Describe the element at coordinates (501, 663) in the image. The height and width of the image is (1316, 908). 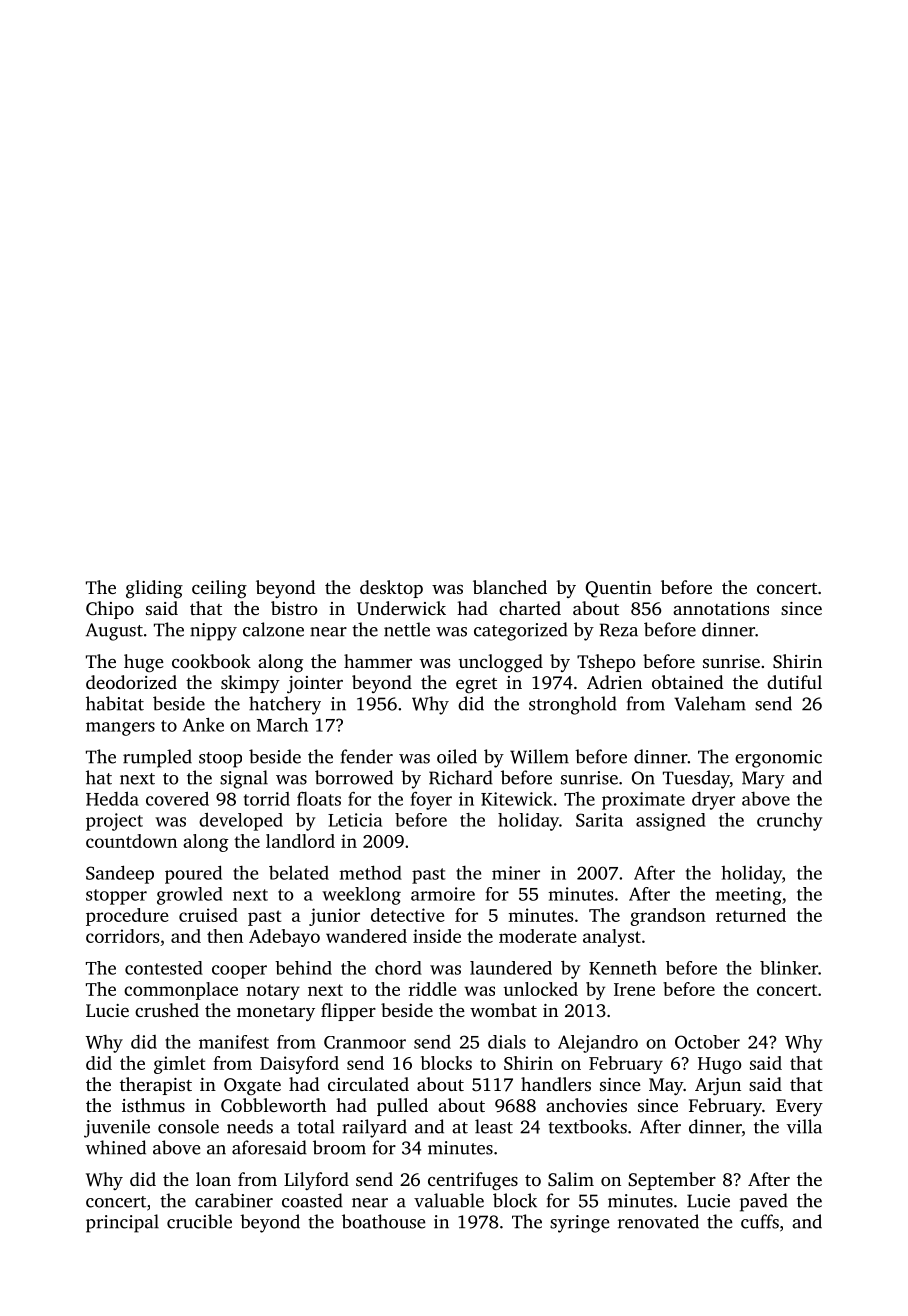
I see `unclogged` at that location.
